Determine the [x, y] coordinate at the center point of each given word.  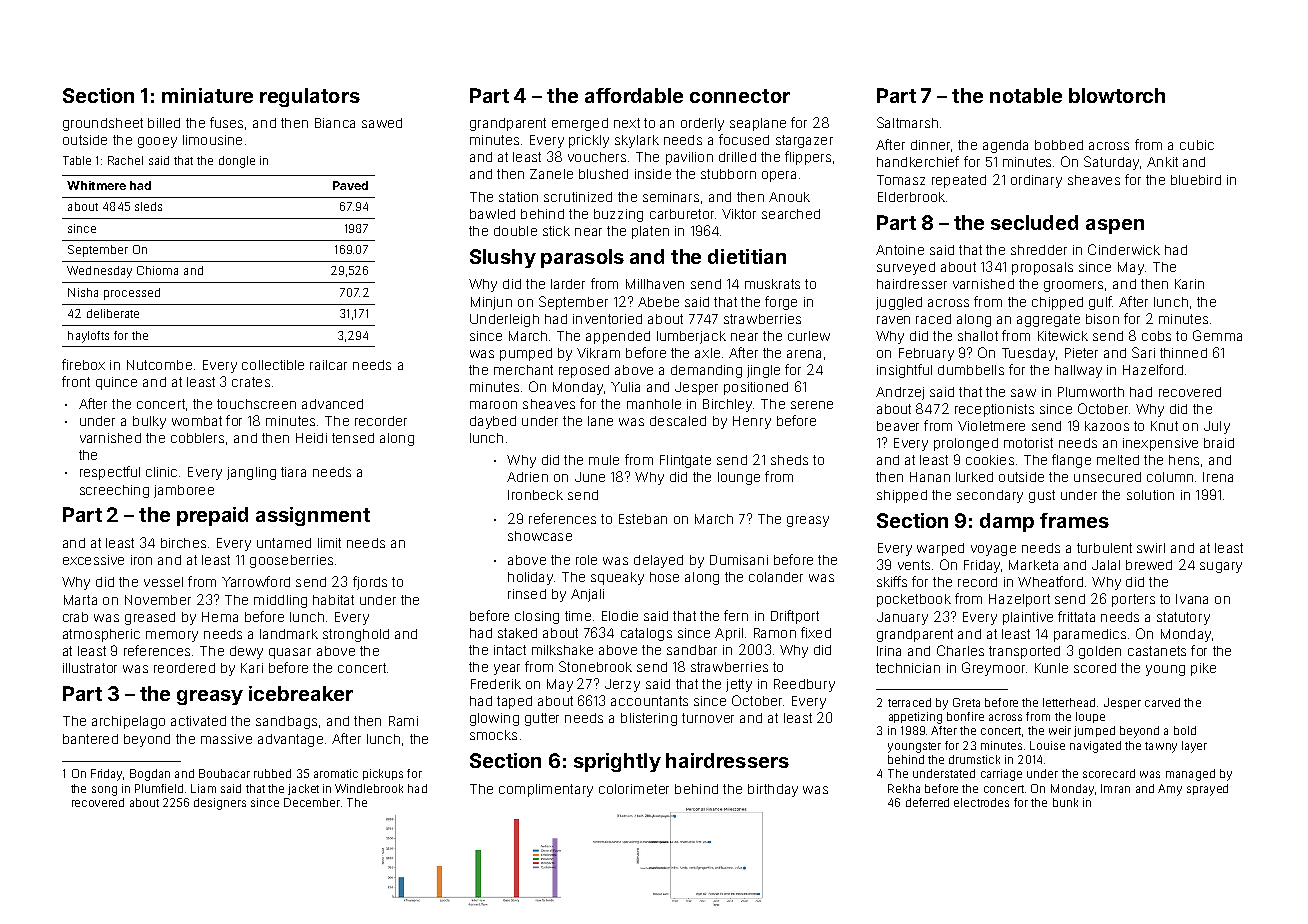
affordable [634, 95]
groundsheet [103, 124]
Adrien [527, 477]
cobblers [197, 438]
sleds [148, 206]
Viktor [739, 214]
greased [150, 618]
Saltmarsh [907, 122]
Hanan [930, 477]
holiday [530, 578]
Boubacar [224, 773]
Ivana [1192, 599]
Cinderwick [1124, 249]
